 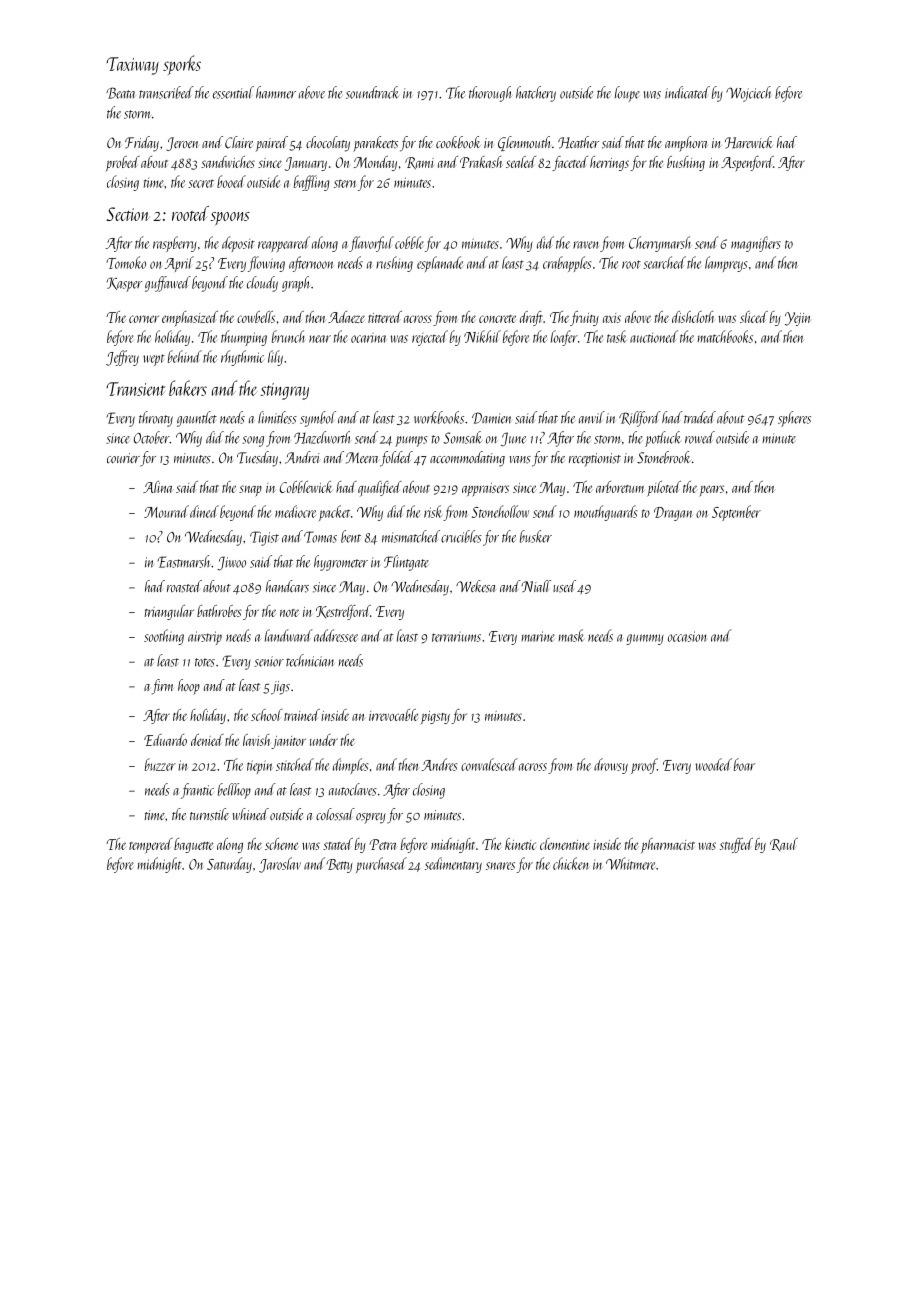 I want to click on Taxiway, so click(x=133, y=66).
